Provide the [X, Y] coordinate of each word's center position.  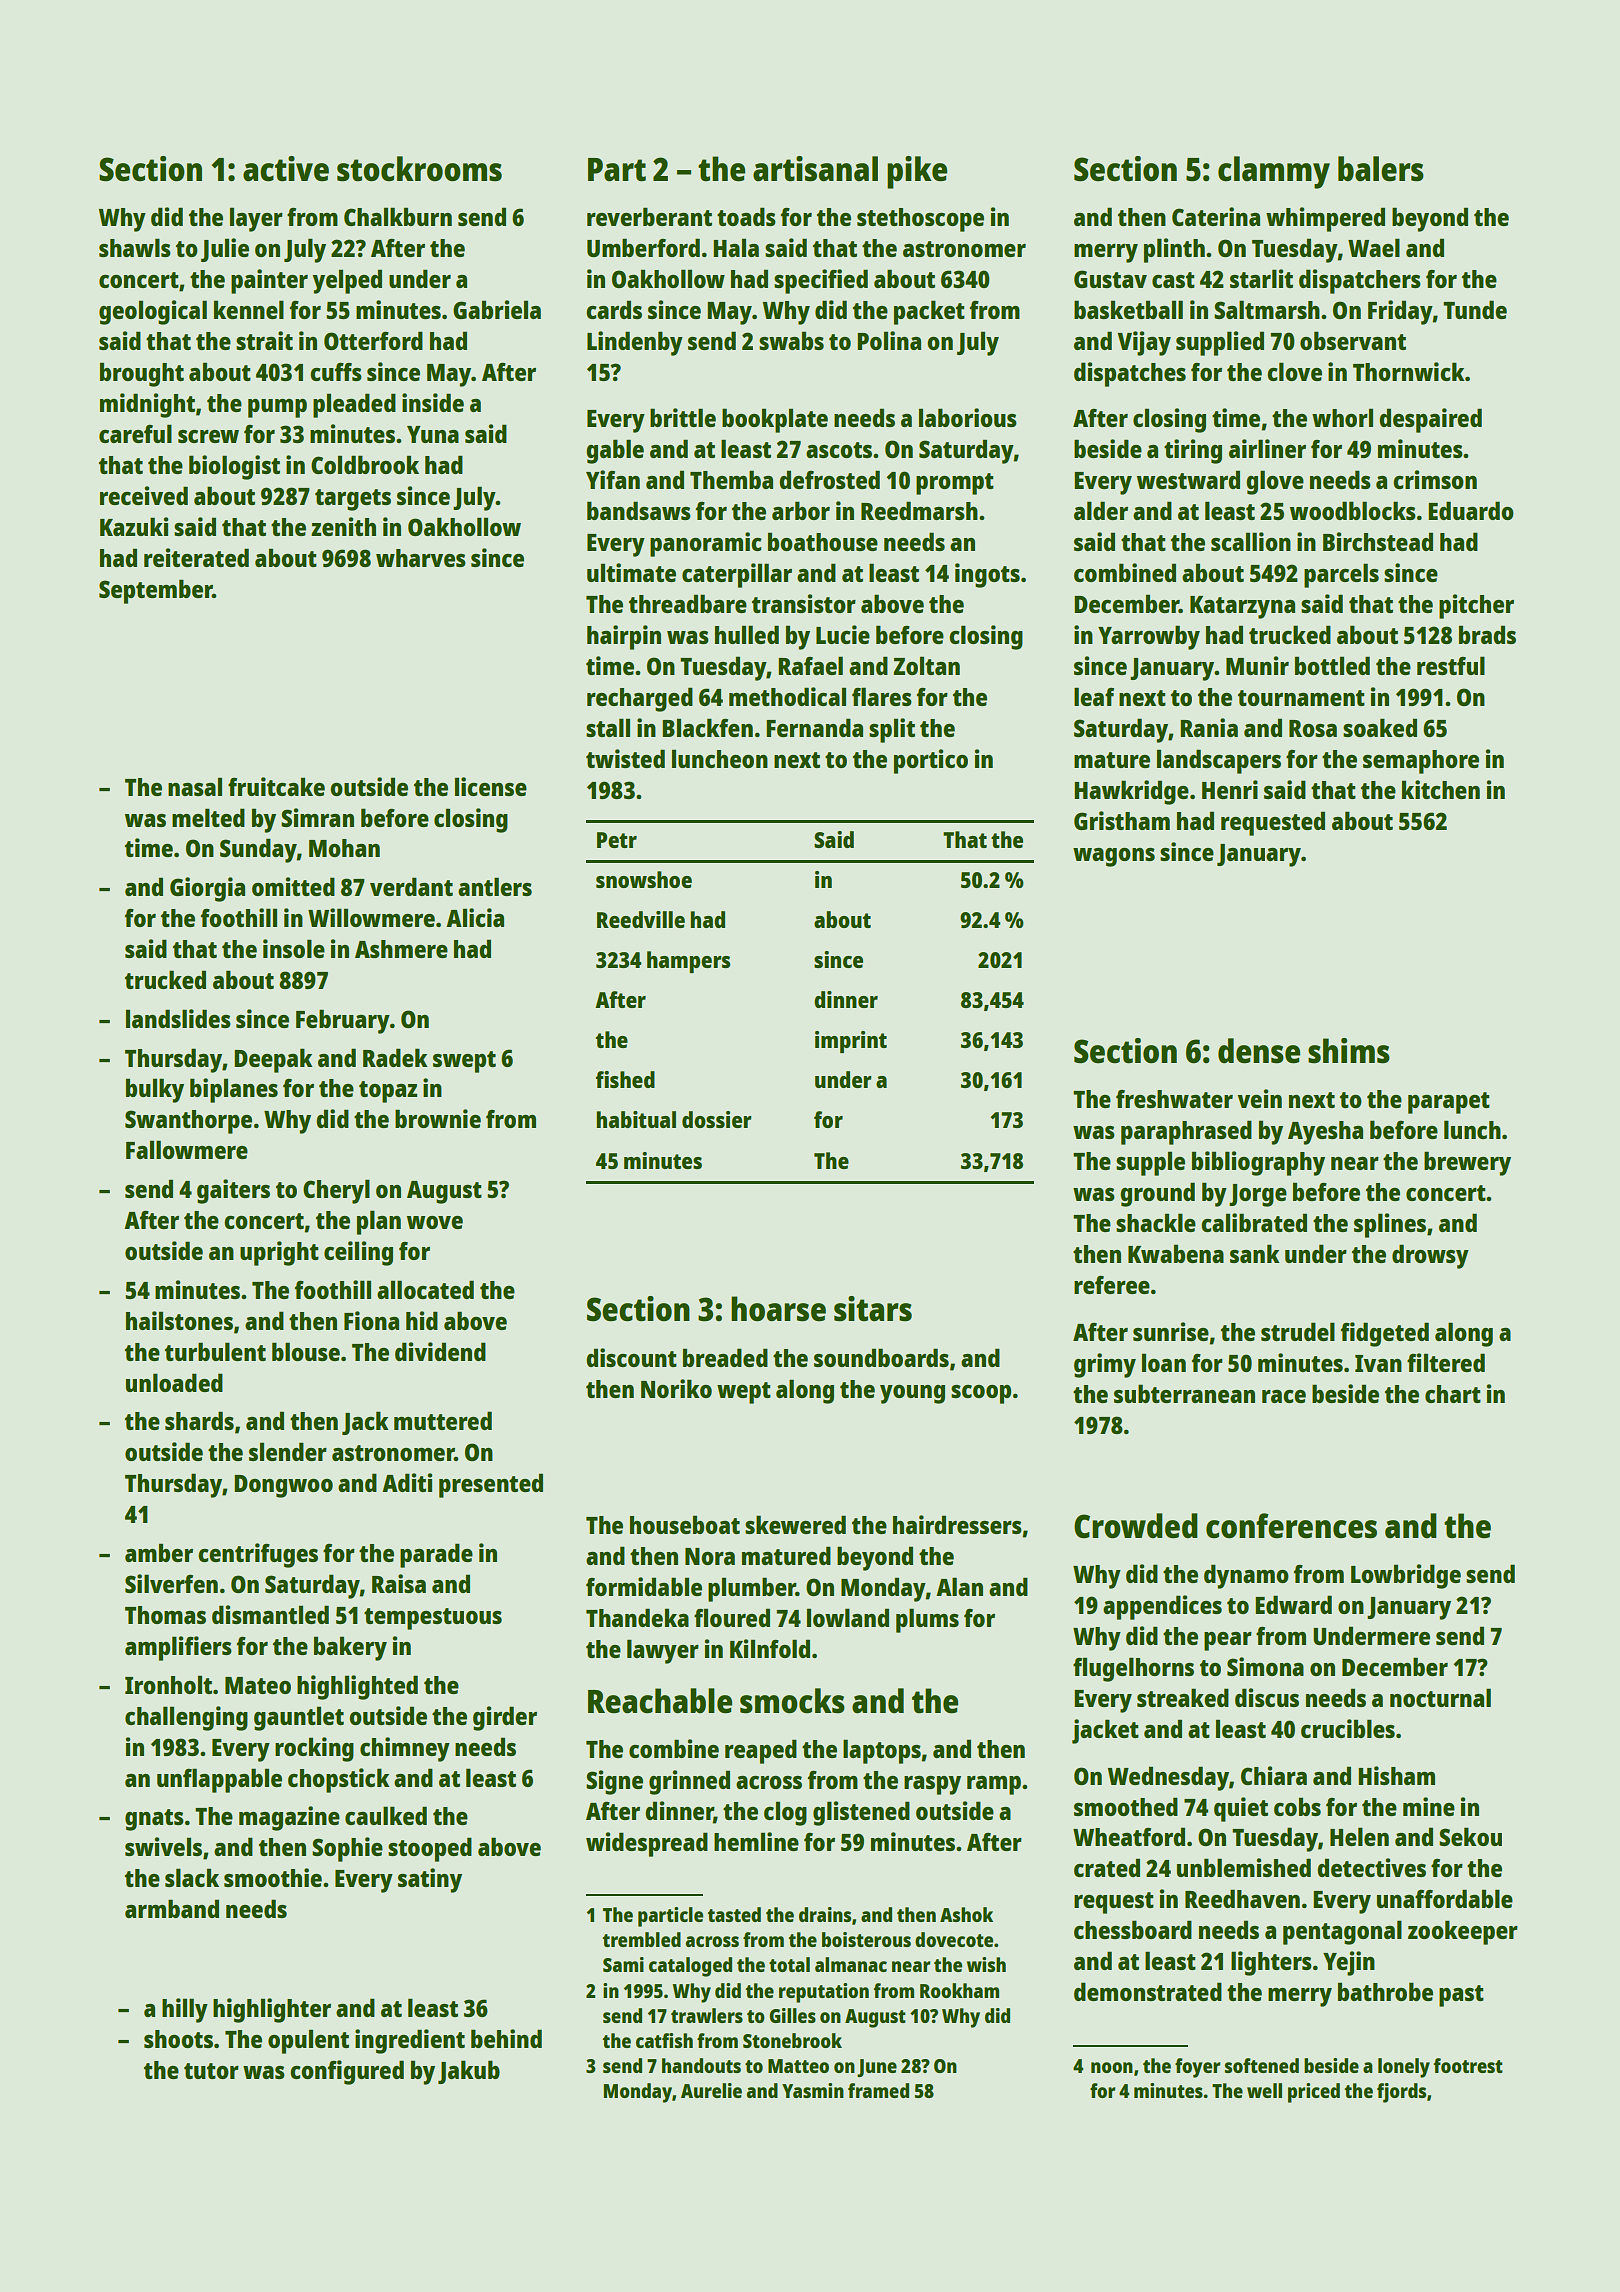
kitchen [1441, 789]
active [286, 169]
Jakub [469, 2072]
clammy [1274, 172]
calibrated [1254, 1222]
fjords [1401, 2093]
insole [294, 948]
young [912, 1394]
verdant [411, 886]
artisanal [815, 169]
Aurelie [711, 2090]
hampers [688, 962]
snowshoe [644, 879]
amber [159, 1552]
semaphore [1421, 762]
